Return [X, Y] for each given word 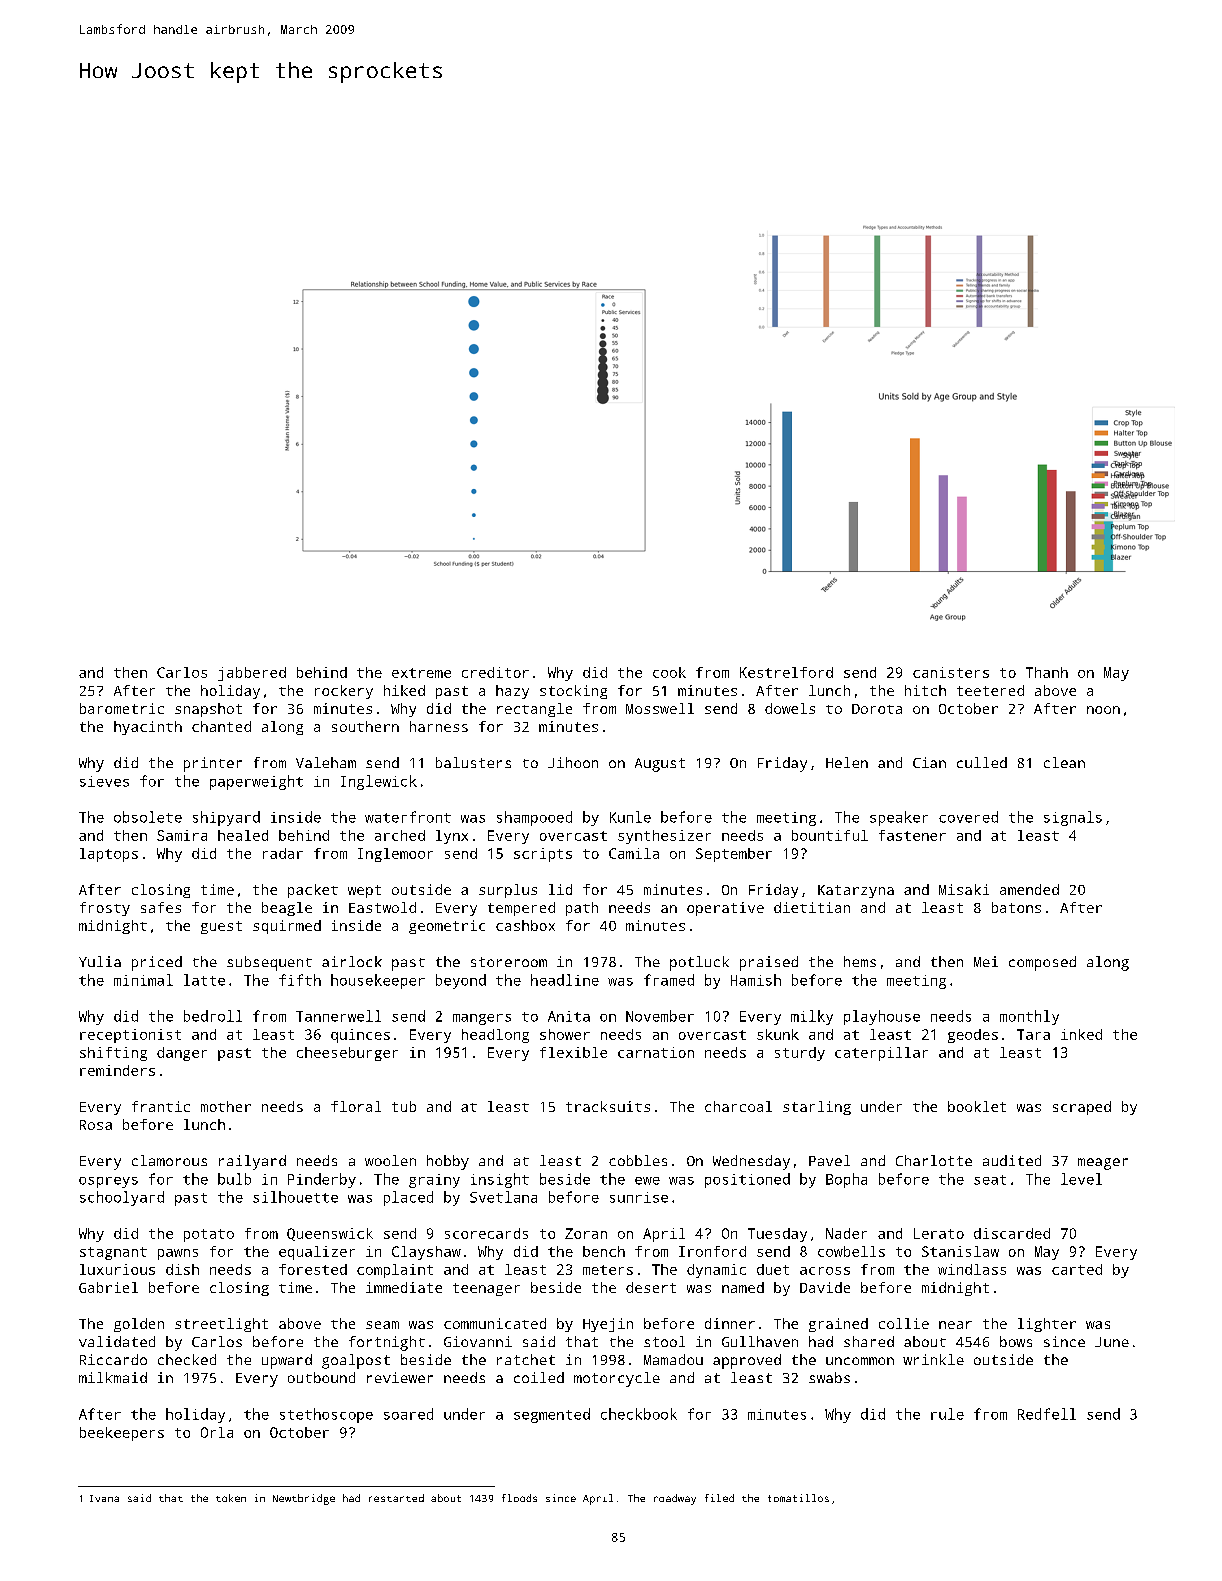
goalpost [356, 1361]
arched [400, 835]
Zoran [586, 1233]
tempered [521, 909]
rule [947, 1414]
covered [968, 817]
